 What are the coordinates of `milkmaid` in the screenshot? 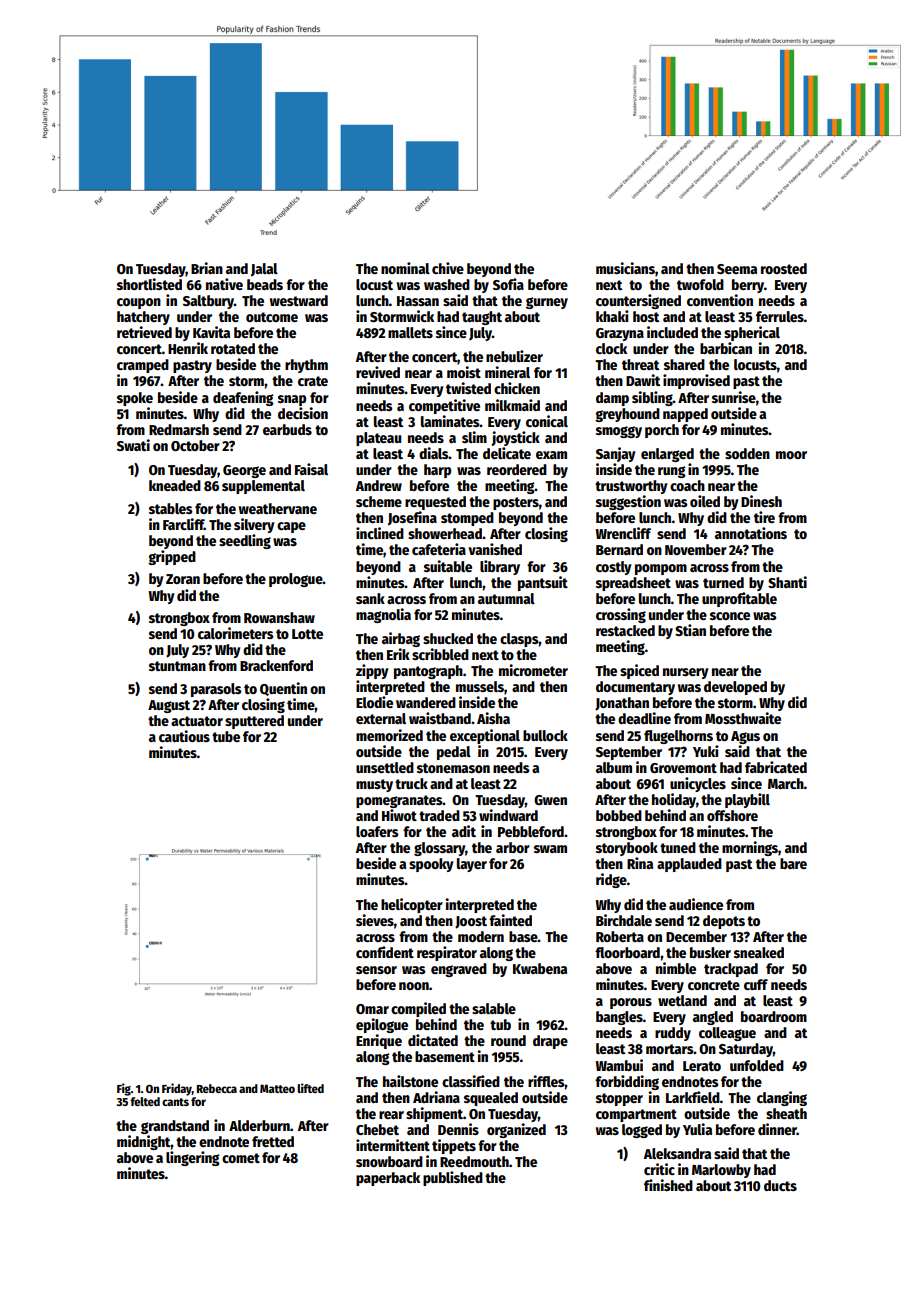 It's located at (512, 405).
